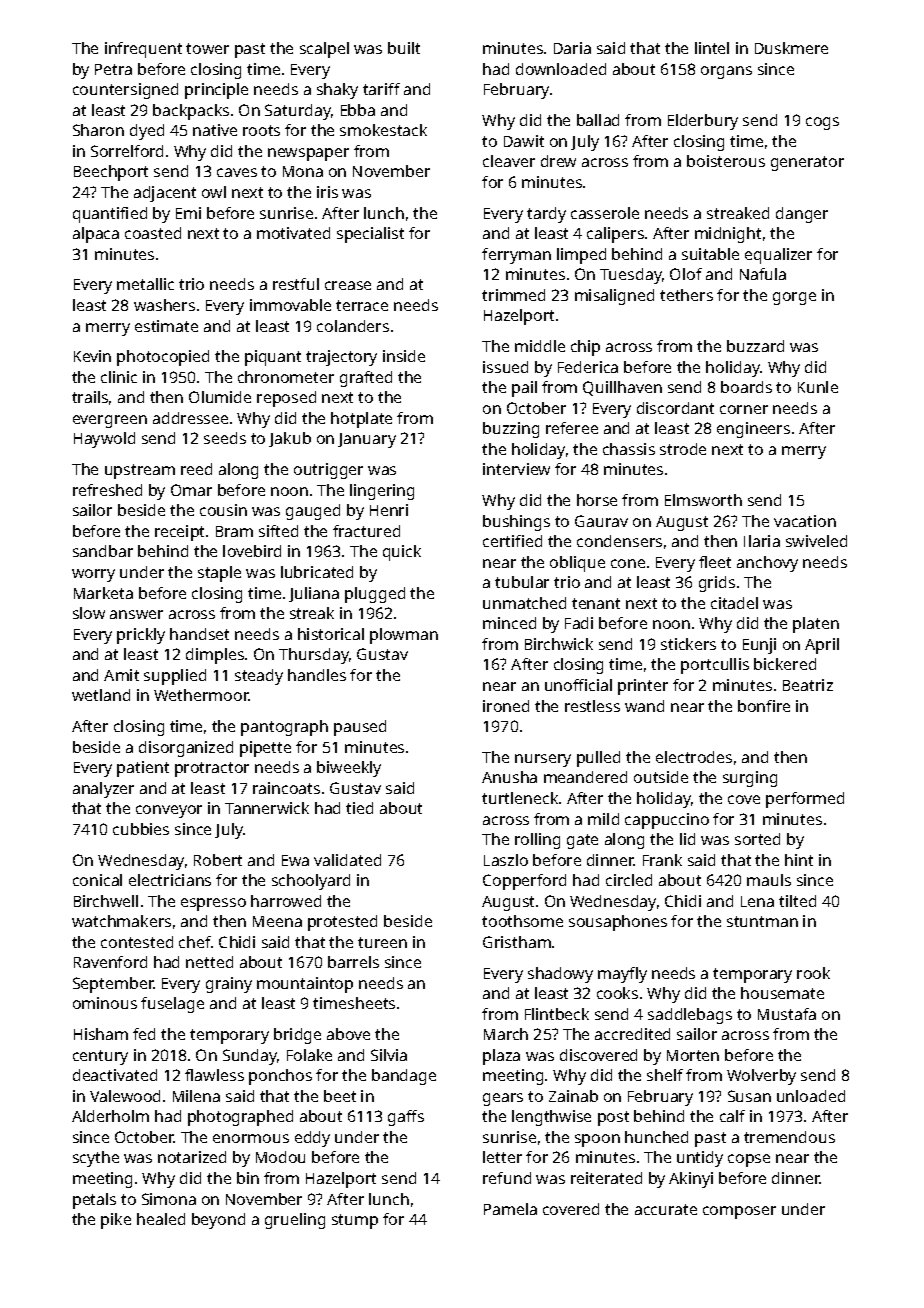 This document has height=1308, width=924. I want to click on rook, so click(813, 973).
